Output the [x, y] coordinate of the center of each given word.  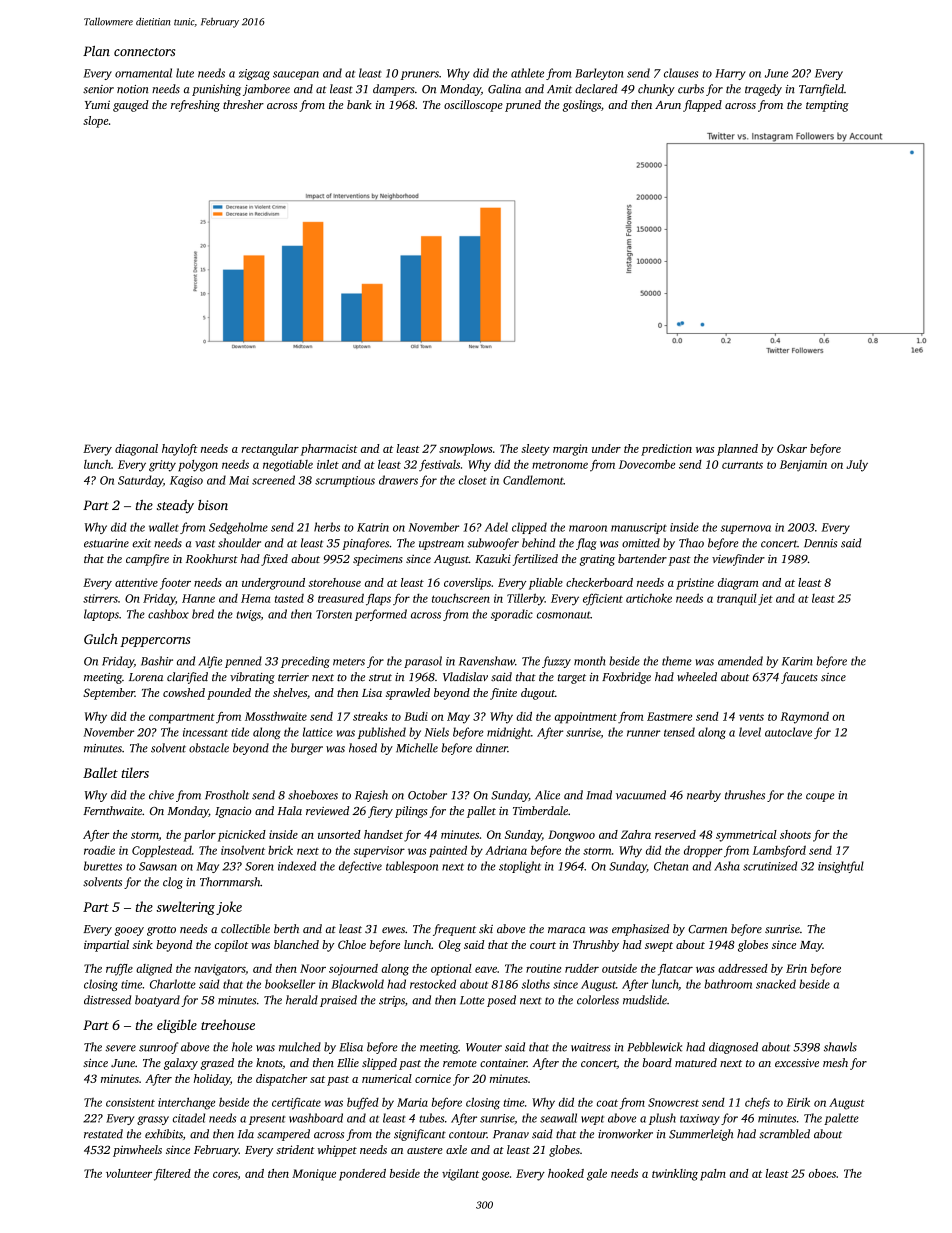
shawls [840, 1047]
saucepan [296, 75]
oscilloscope [473, 106]
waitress [590, 1047]
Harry [730, 74]
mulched [300, 1047]
